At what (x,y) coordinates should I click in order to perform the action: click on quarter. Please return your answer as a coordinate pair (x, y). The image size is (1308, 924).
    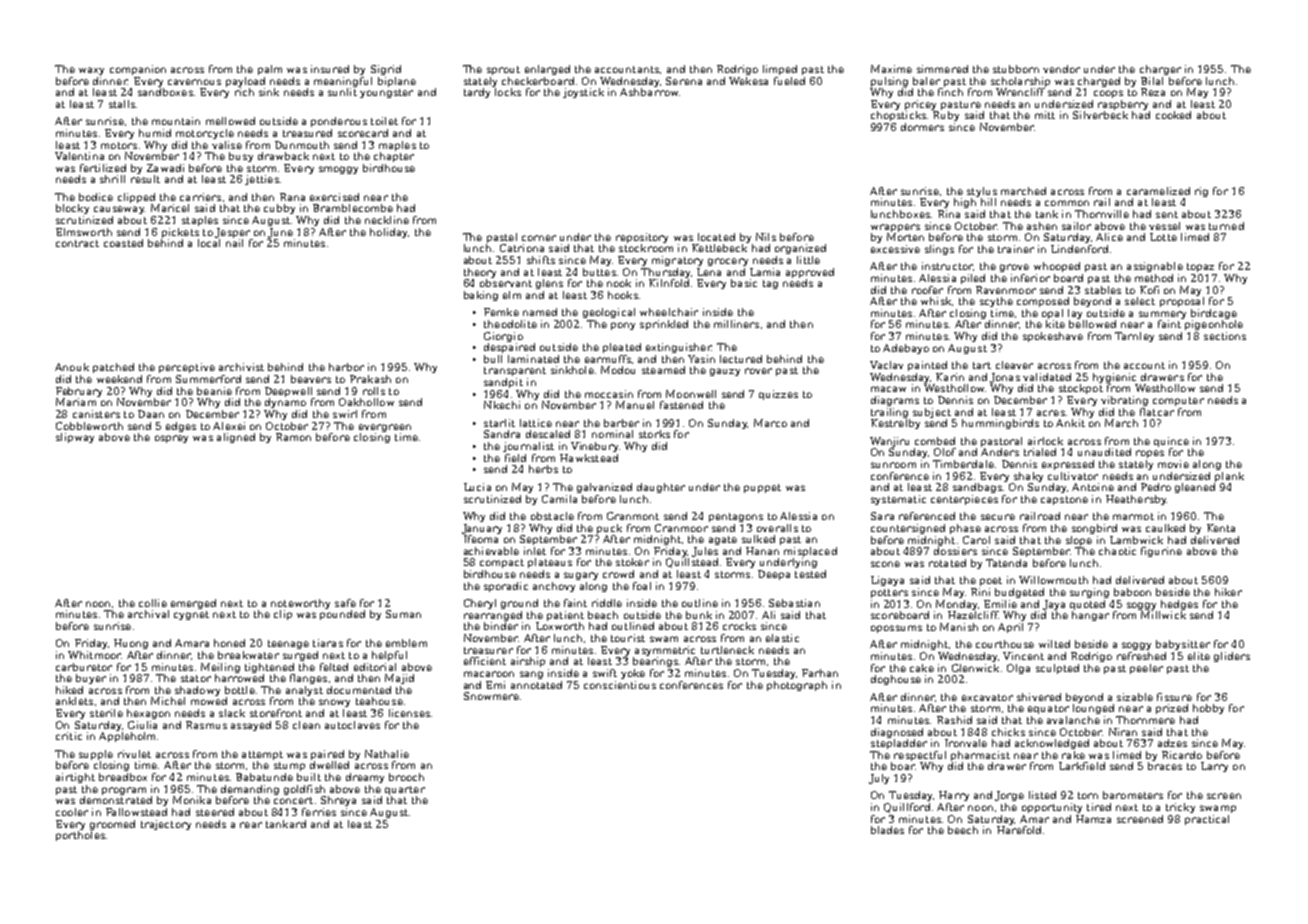
    Looking at the image, I should click on (405, 790).
